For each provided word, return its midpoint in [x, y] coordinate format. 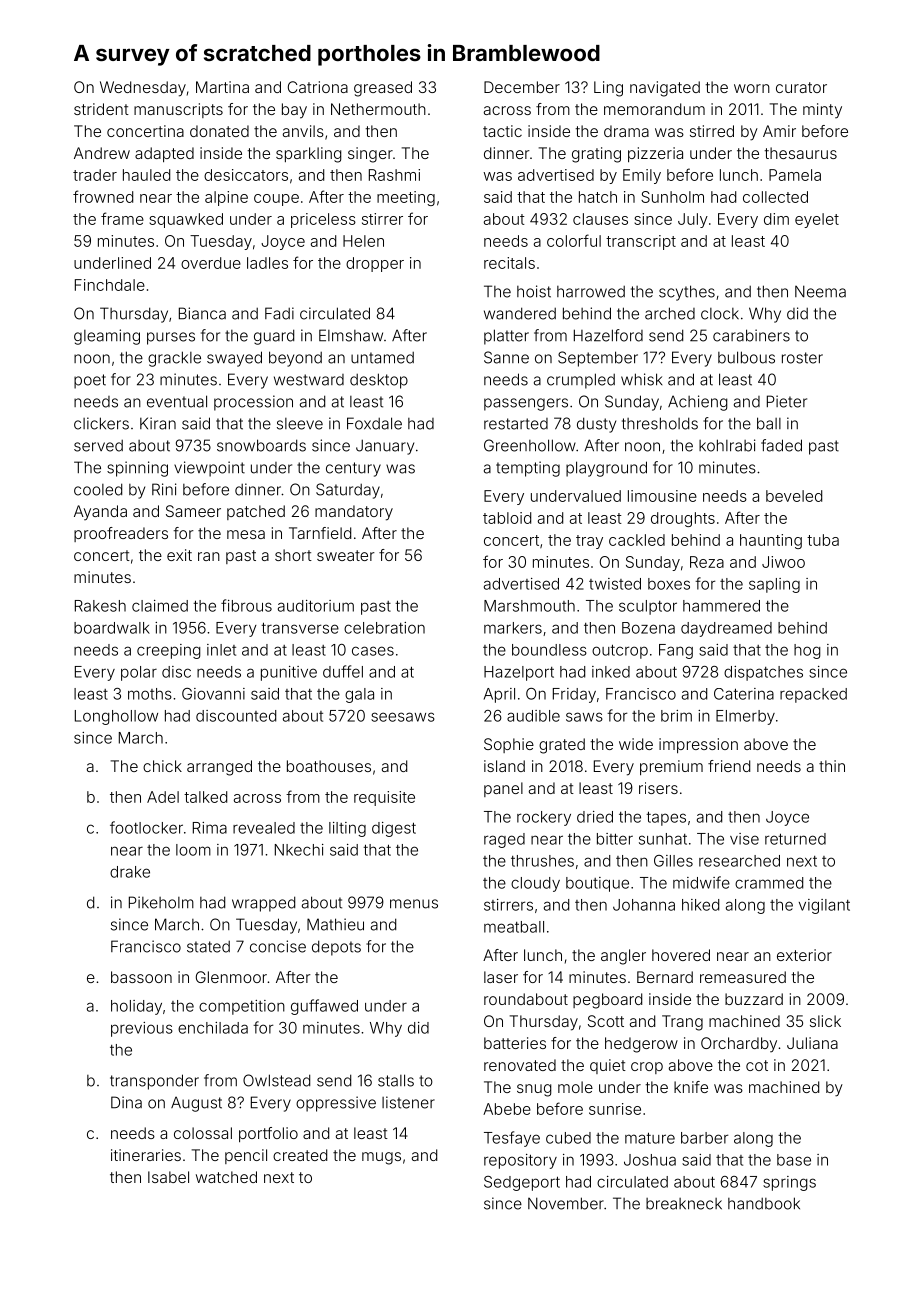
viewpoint [209, 469]
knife [691, 1087]
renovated [520, 1065]
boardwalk [112, 628]
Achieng [698, 403]
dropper [375, 264]
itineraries [146, 1155]
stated [208, 947]
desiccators [246, 175]
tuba [823, 540]
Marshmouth [529, 606]
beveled [794, 496]
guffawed [324, 1007]
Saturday [348, 491]
